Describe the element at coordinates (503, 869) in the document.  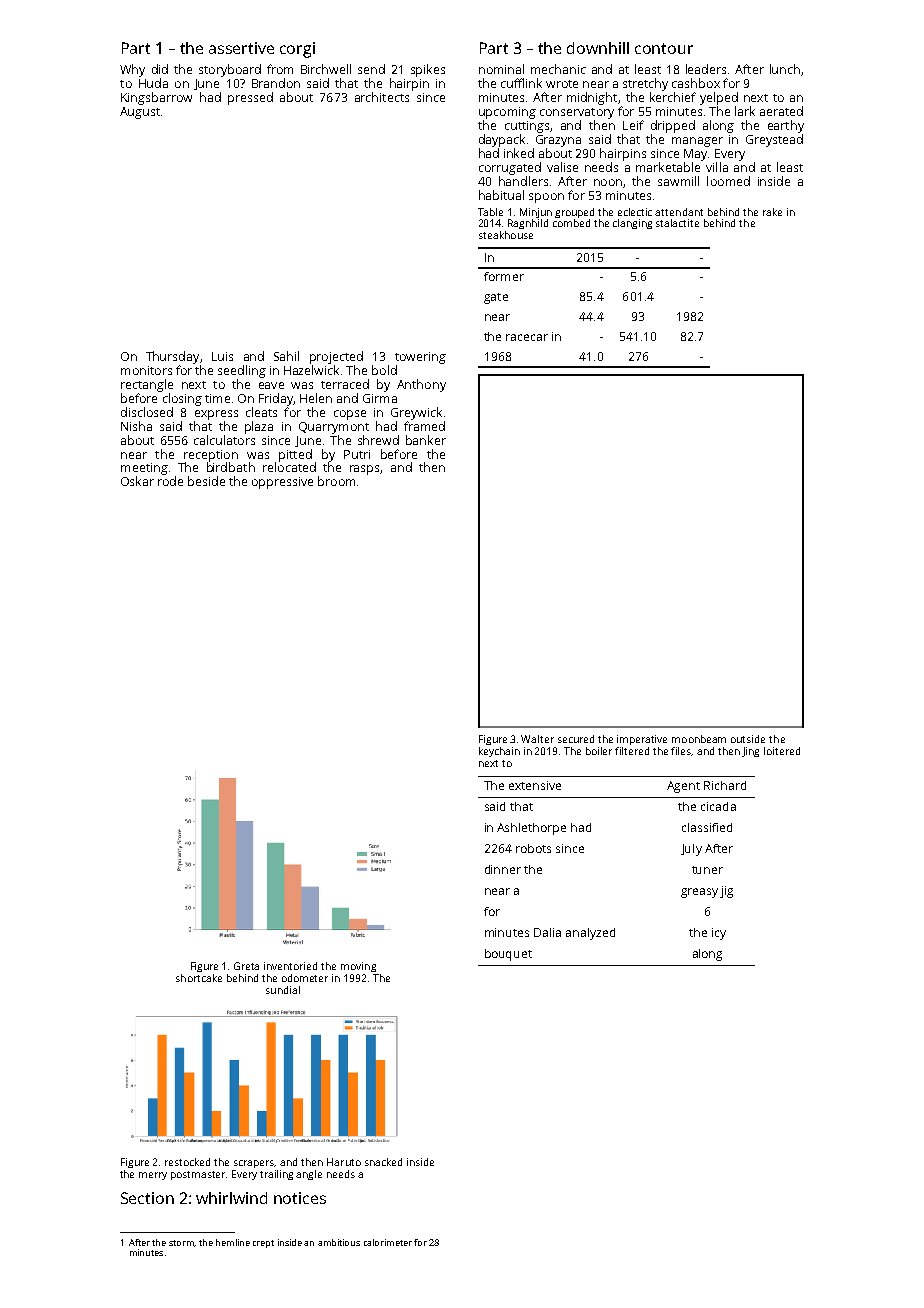
I see `dinner` at that location.
